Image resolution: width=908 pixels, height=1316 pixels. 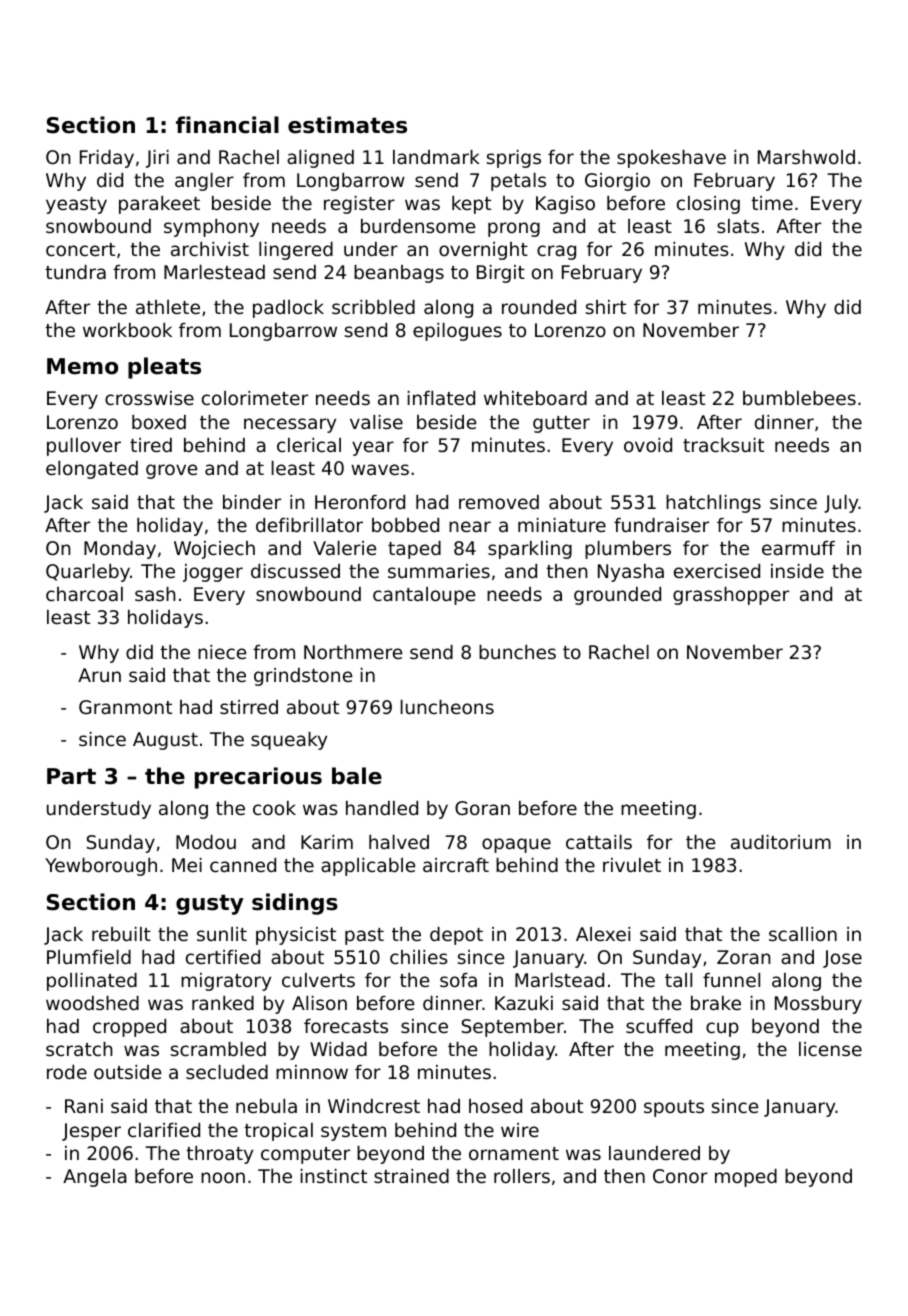 What do you see at coordinates (89, 957) in the image?
I see `Plumfield` at bounding box center [89, 957].
